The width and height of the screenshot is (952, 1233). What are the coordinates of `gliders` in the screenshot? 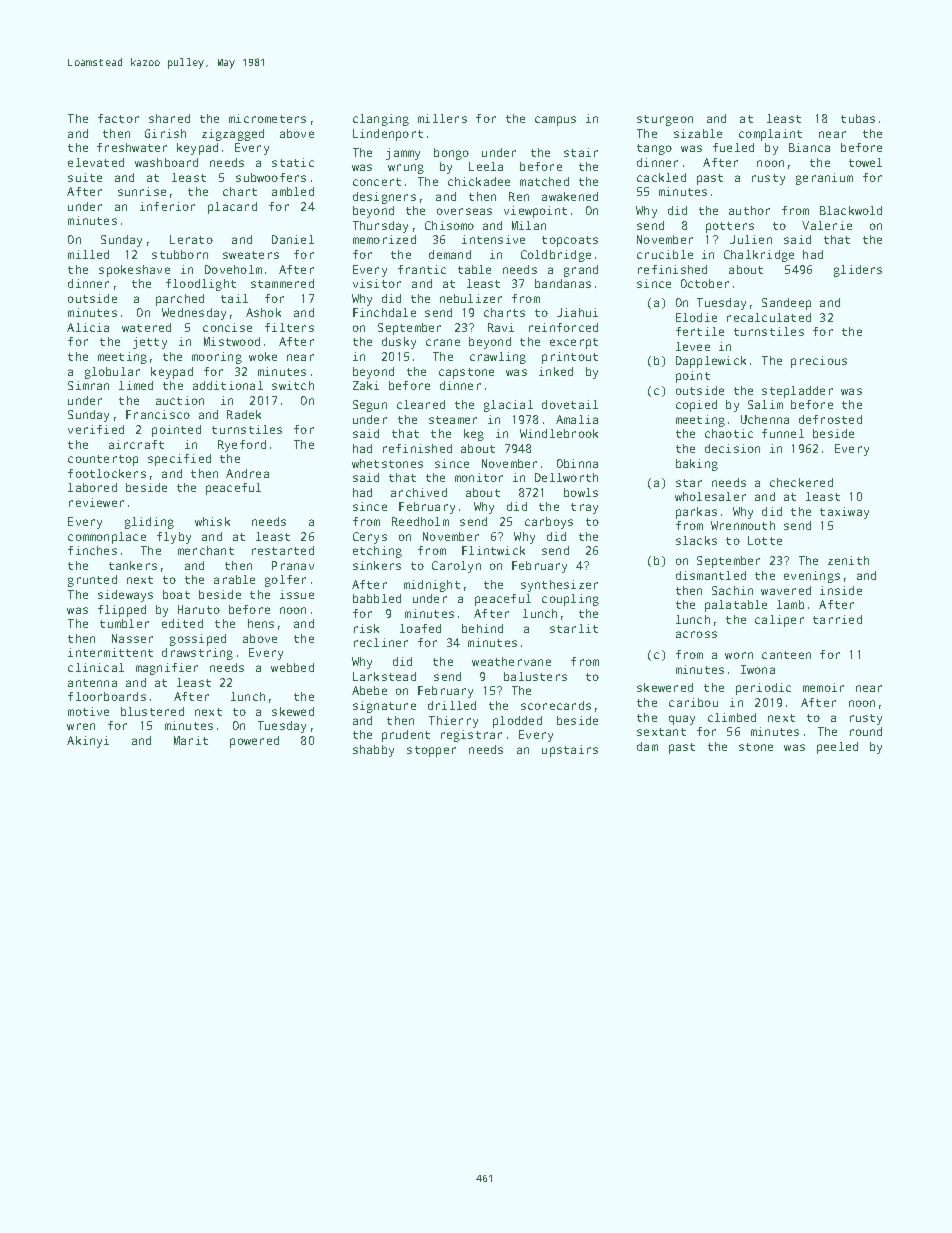 It's located at (858, 271).
